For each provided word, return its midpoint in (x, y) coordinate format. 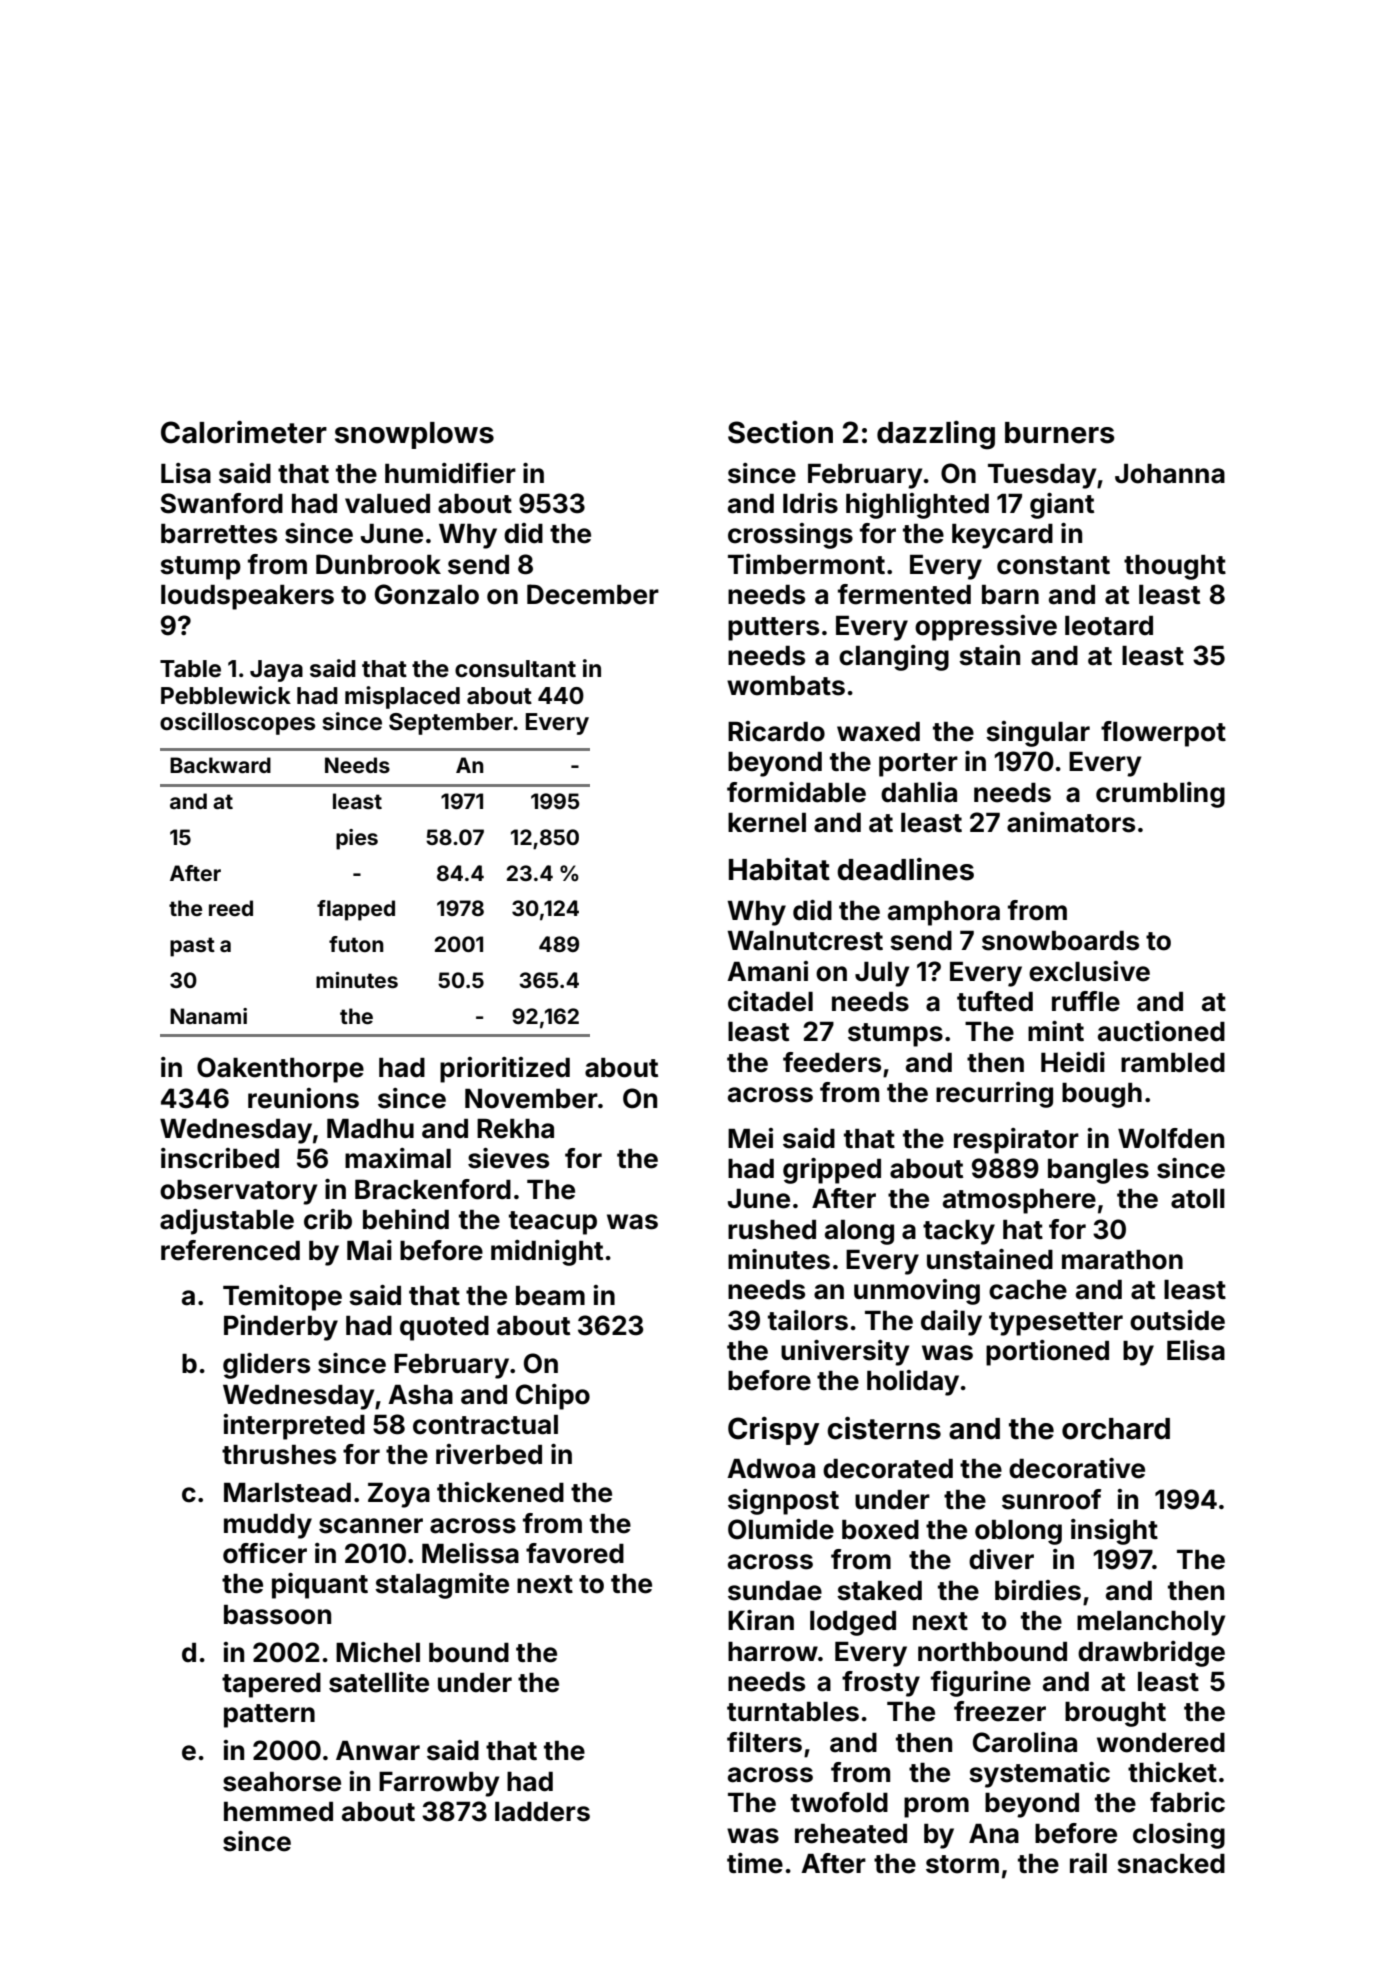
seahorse (282, 1782)
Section (780, 432)
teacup (553, 1223)
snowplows (414, 435)
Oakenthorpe (280, 1070)
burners (1060, 433)
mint (1056, 1031)
